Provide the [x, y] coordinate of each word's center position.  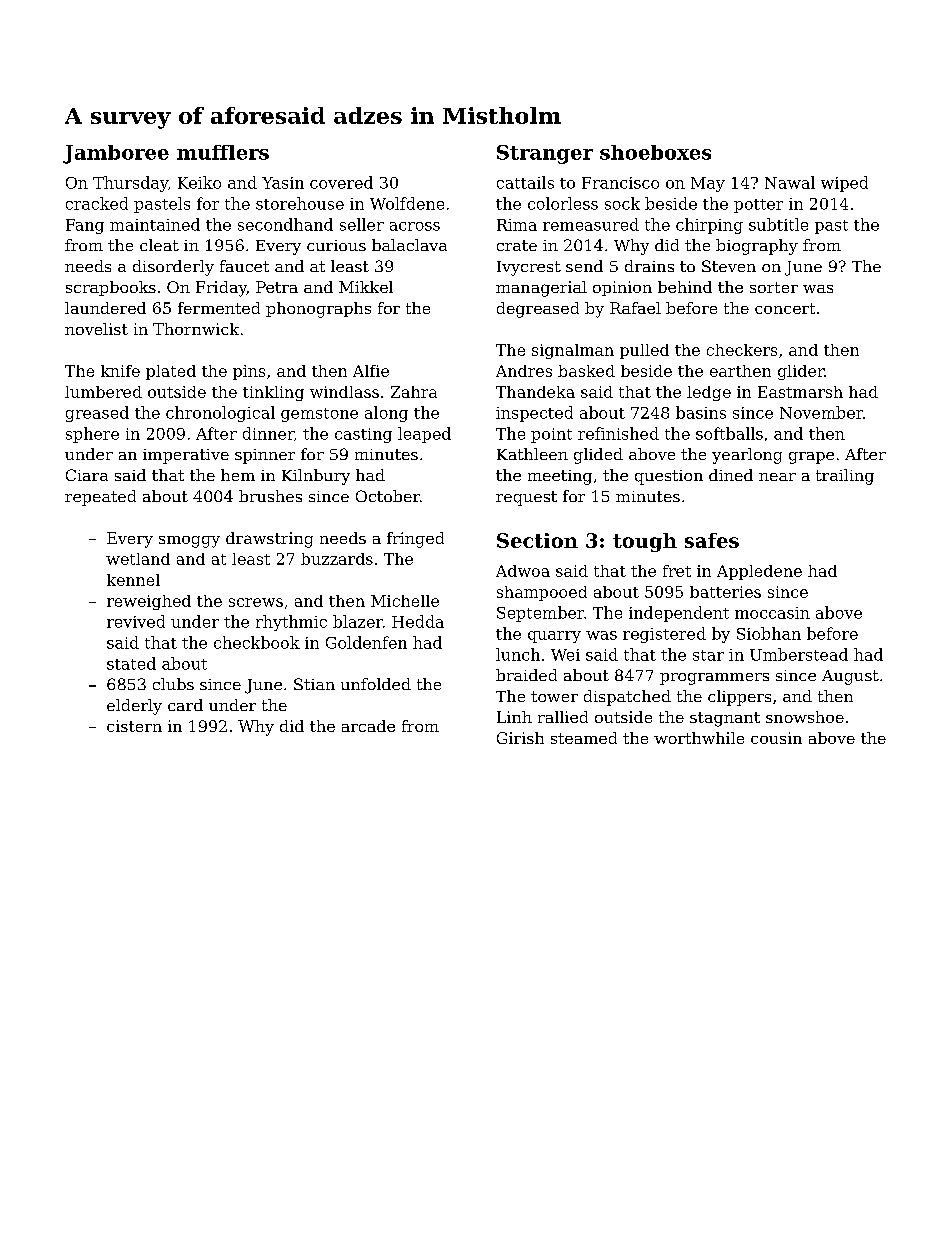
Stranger [545, 154]
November [821, 412]
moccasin [772, 613]
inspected [534, 414]
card [185, 705]
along [386, 414]
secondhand [285, 224]
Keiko [199, 182]
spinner [265, 456]
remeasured [591, 224]
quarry [554, 637]
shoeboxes [655, 152]
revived [136, 621]
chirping [709, 226]
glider [801, 372]
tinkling [273, 393]
